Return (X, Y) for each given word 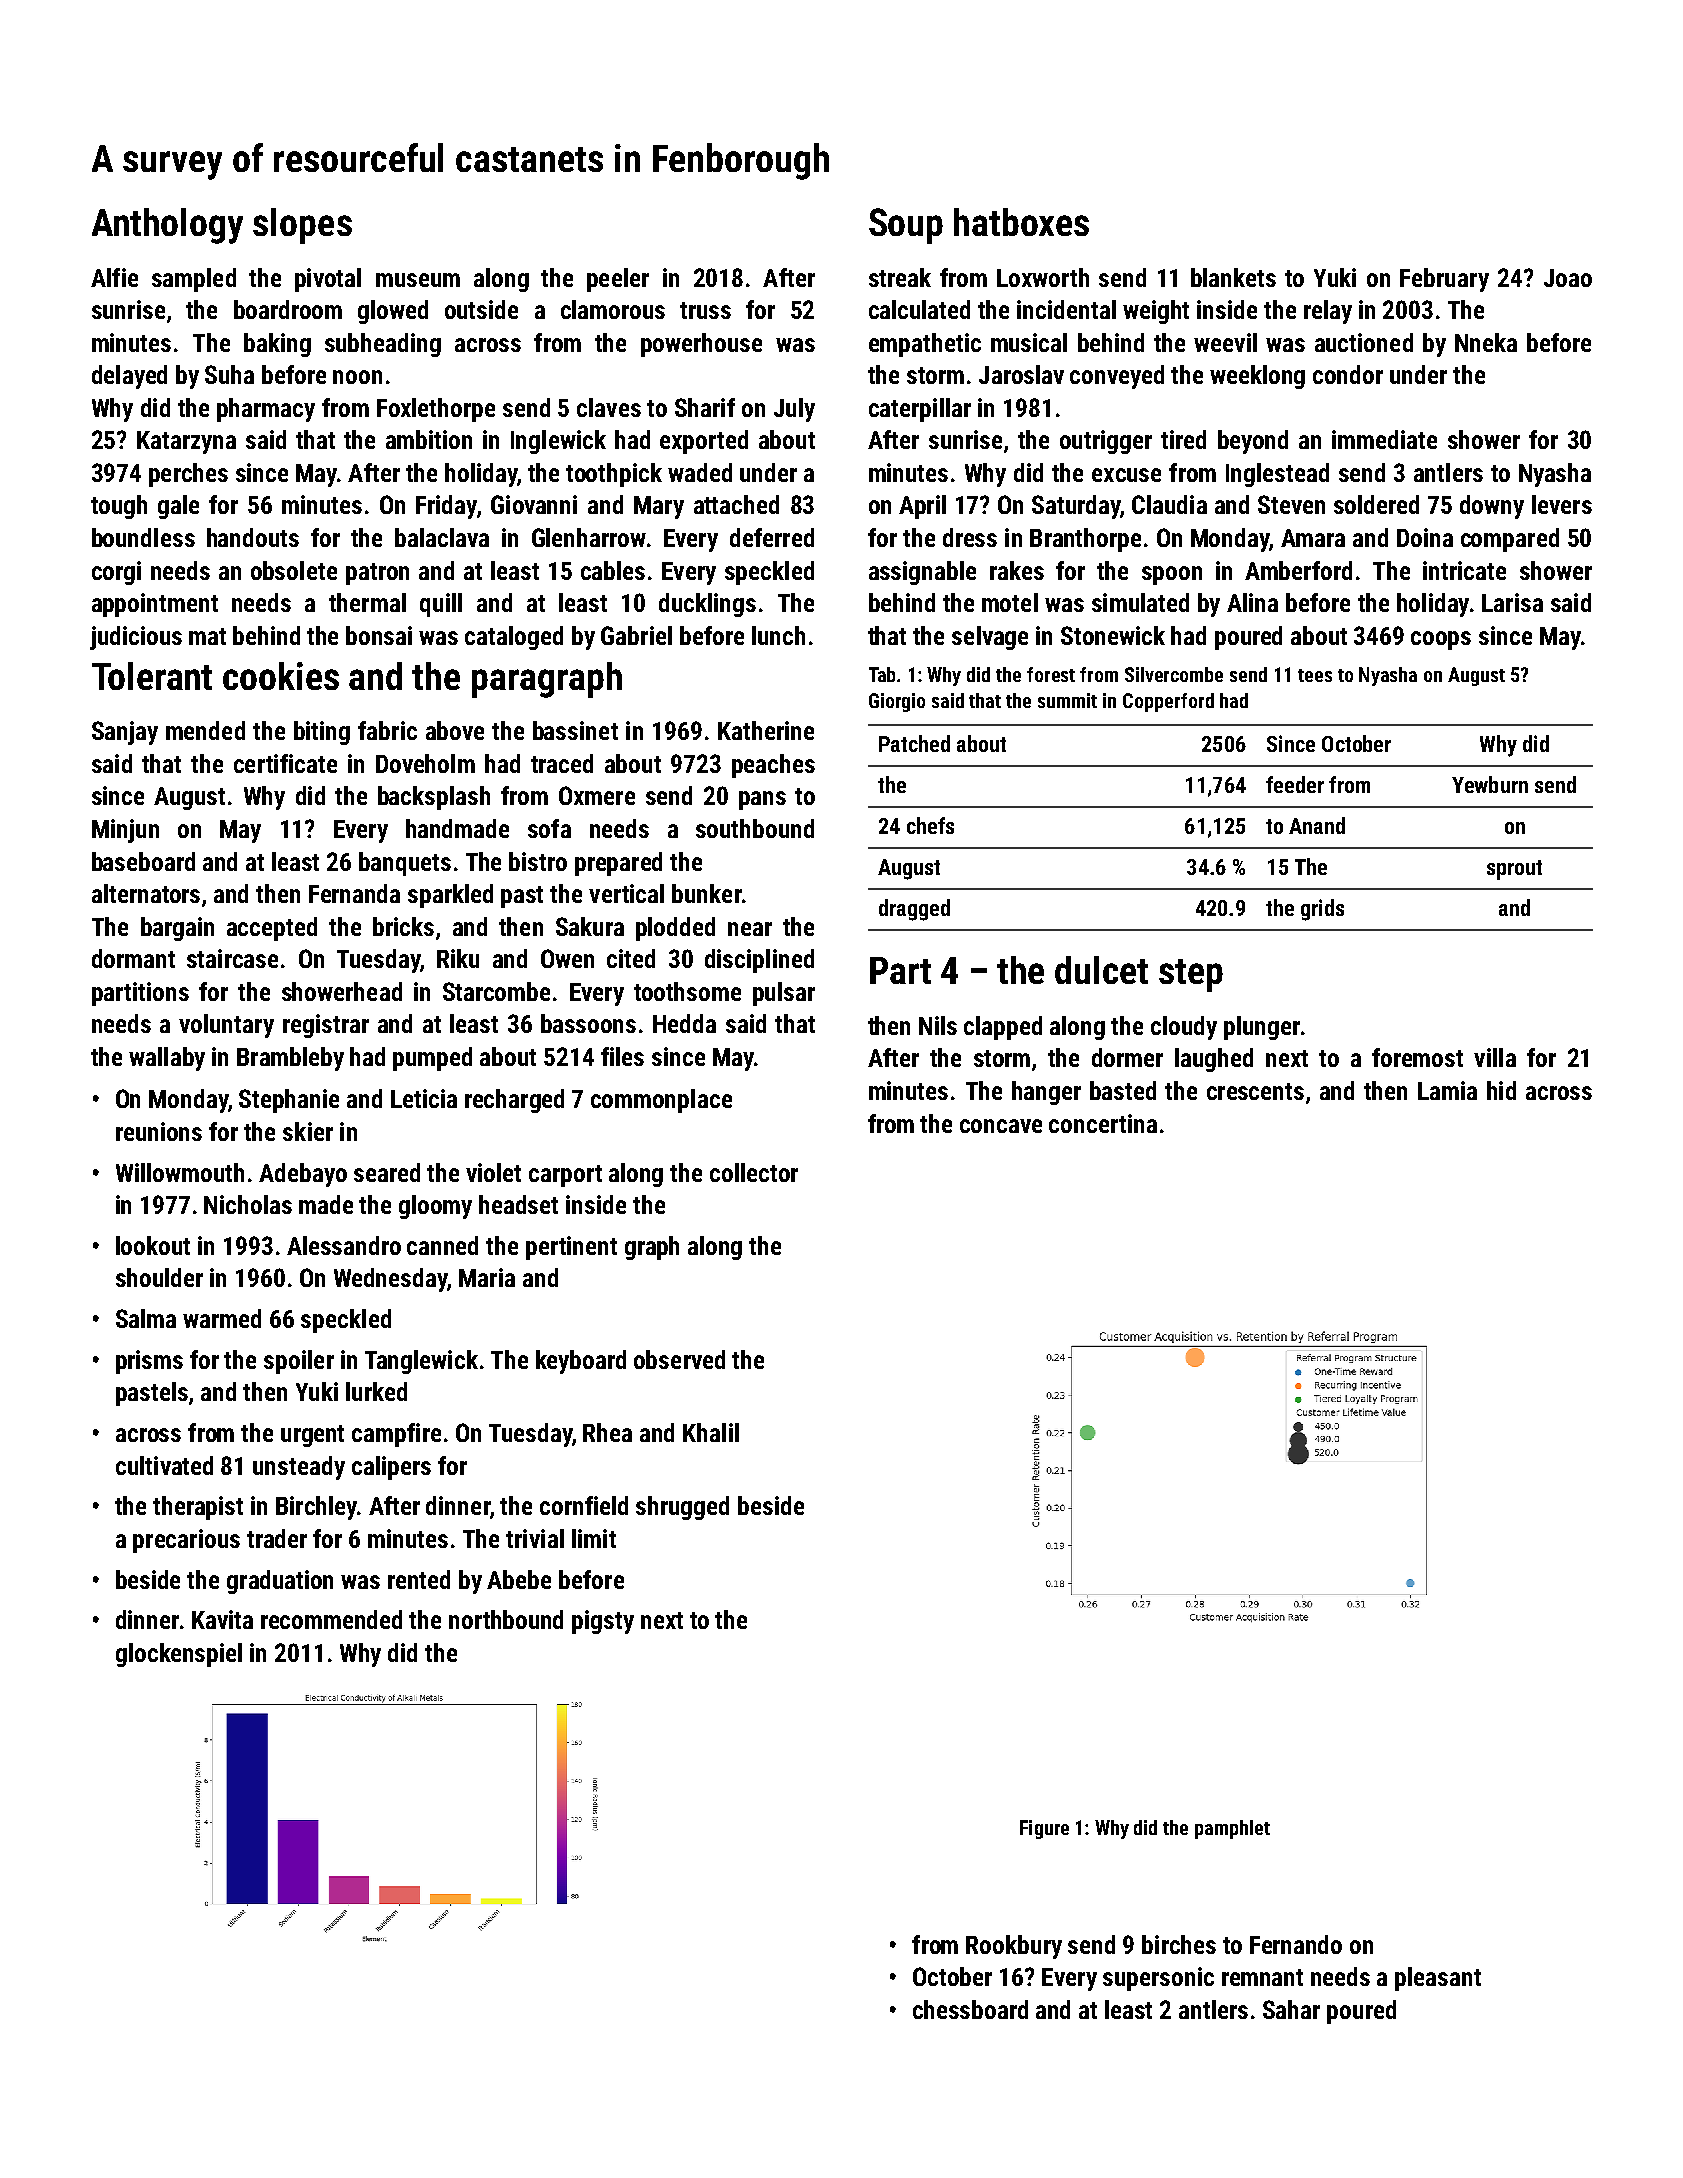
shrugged (682, 1508)
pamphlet (1232, 1829)
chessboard (970, 2009)
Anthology (167, 226)
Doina (1425, 537)
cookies (281, 676)
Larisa (1512, 602)
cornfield (584, 1505)
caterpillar (920, 410)
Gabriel (636, 635)
